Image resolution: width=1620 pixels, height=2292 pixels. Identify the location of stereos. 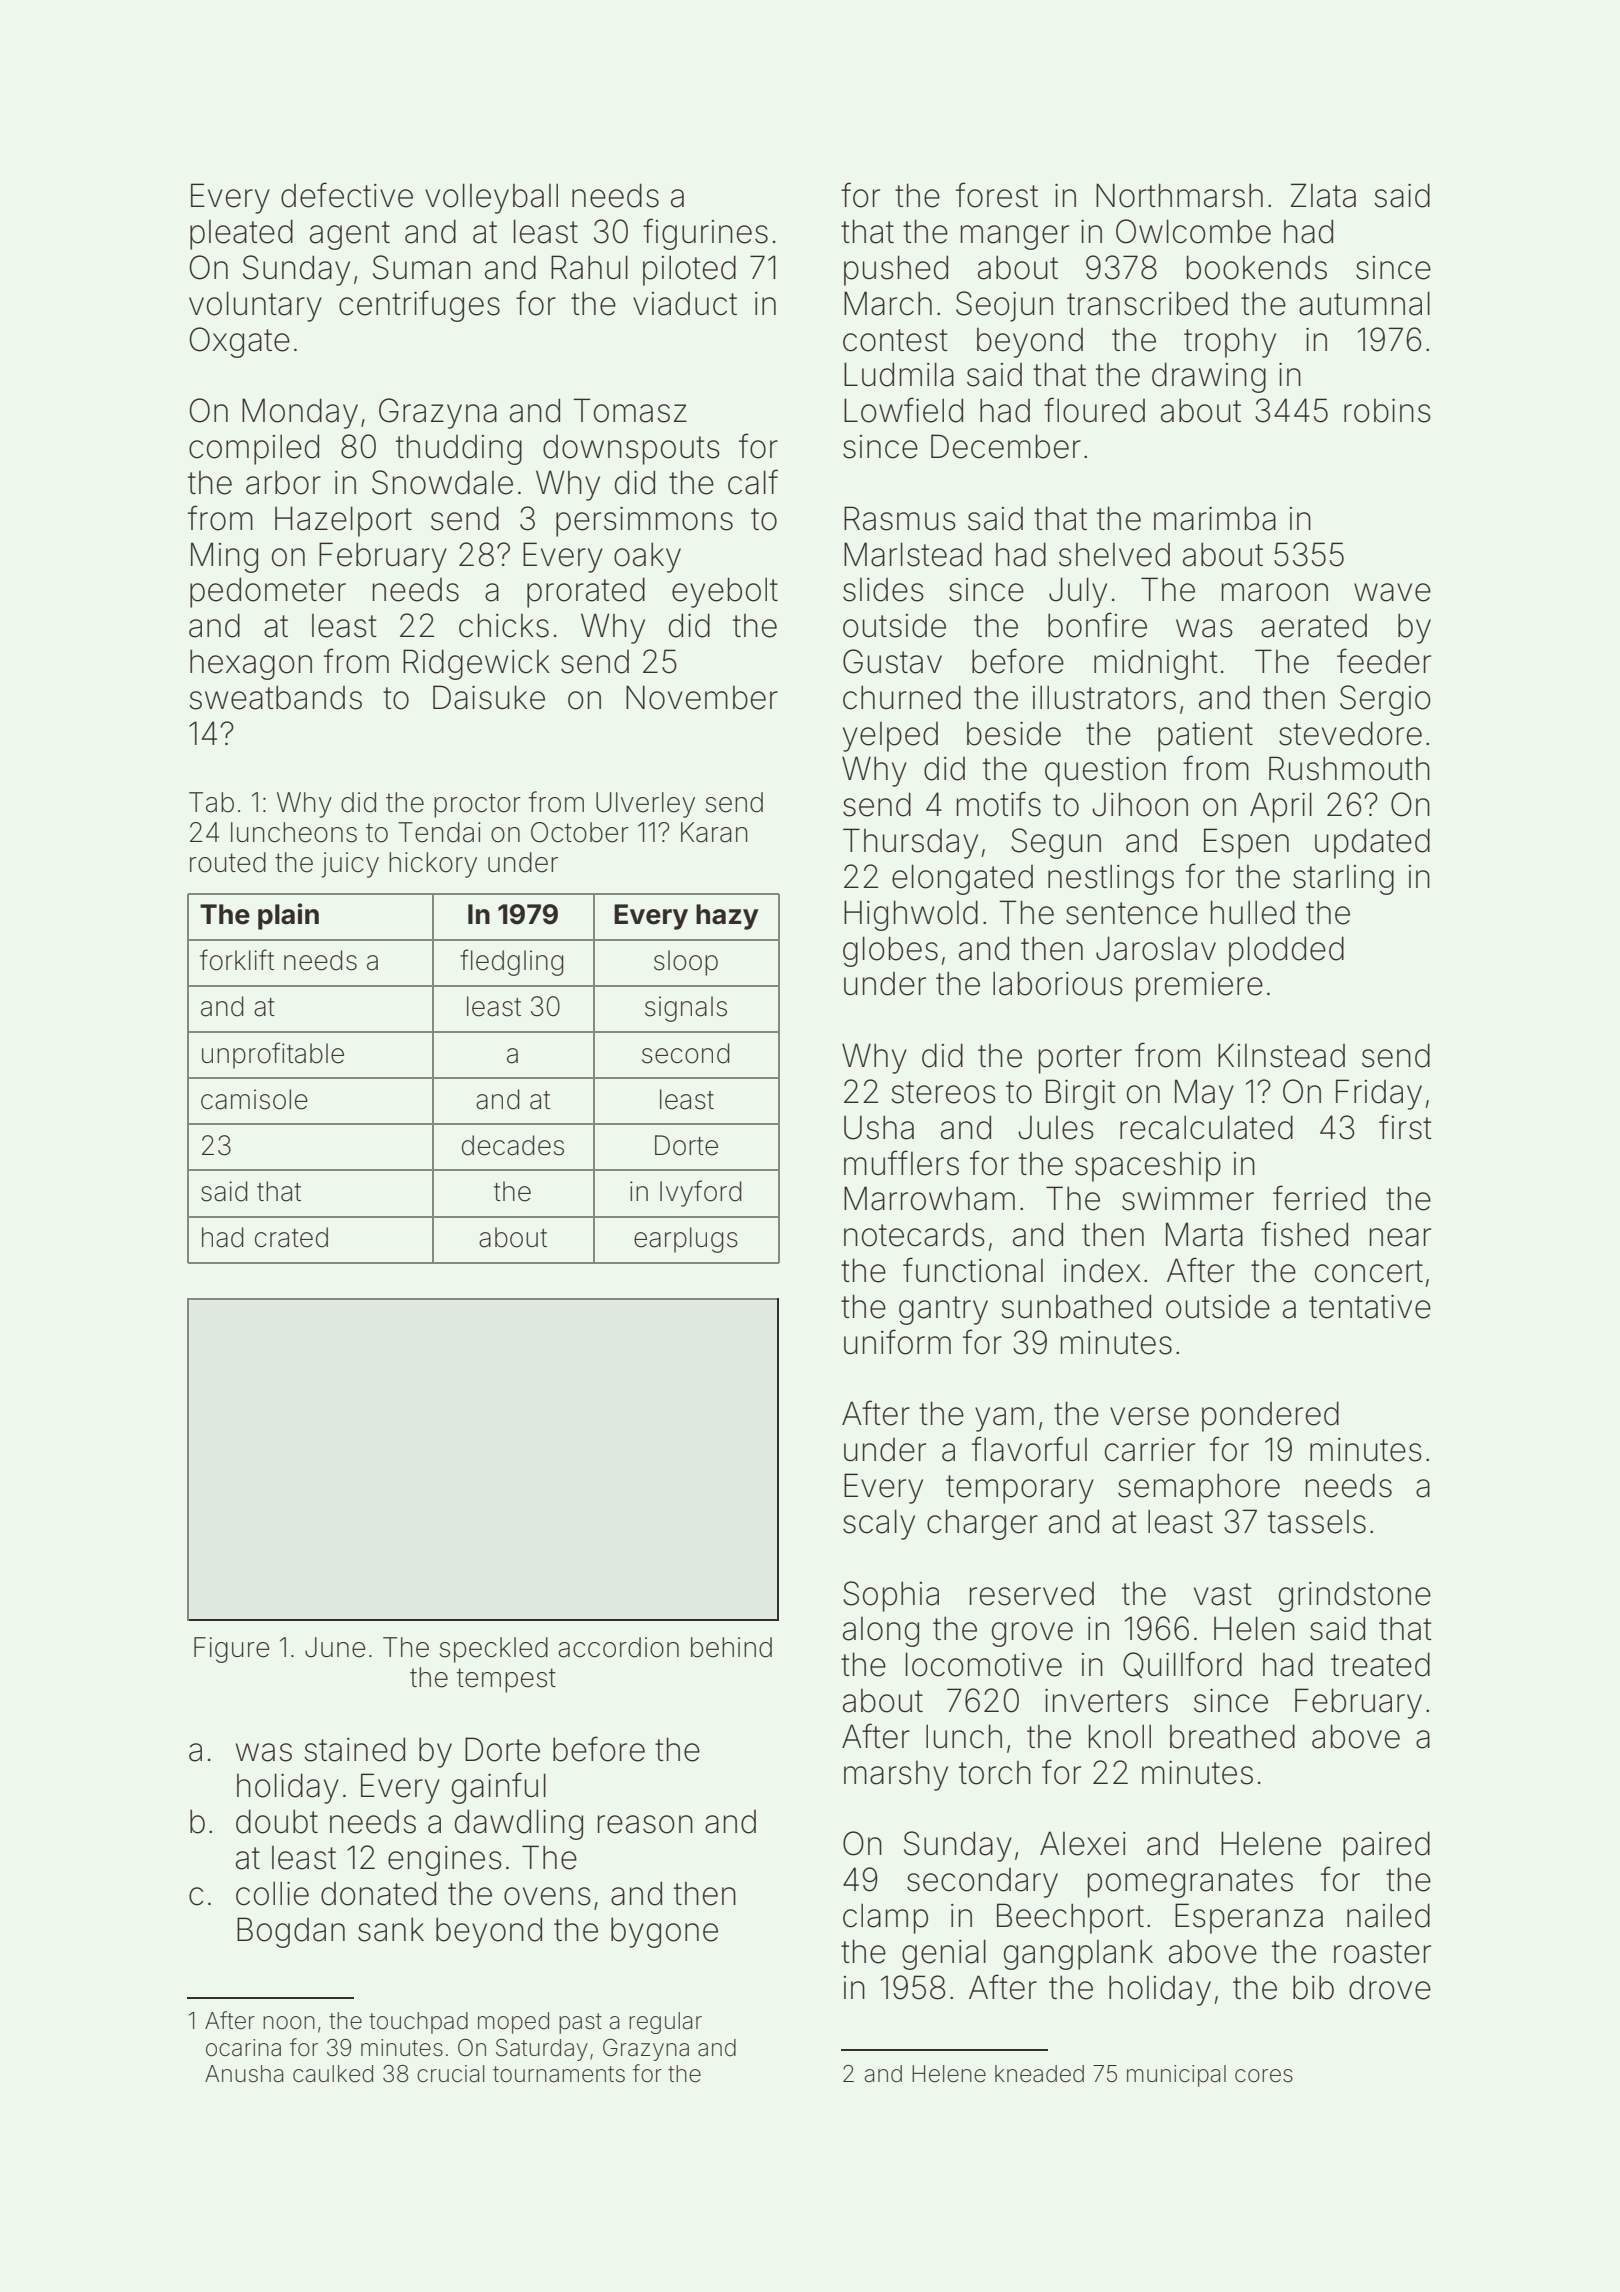
(943, 1092).
